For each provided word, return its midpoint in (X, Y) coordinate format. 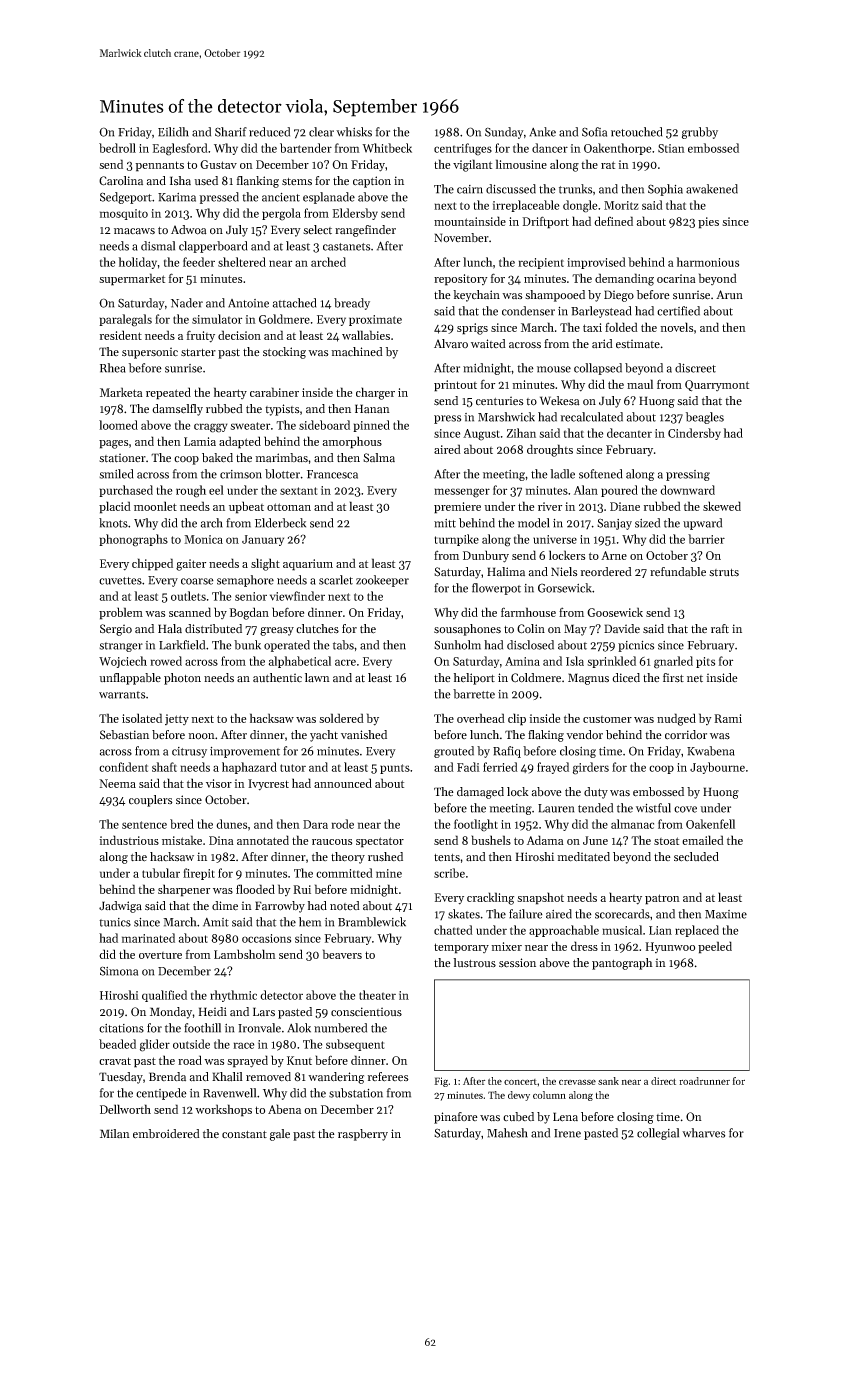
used (206, 181)
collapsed (598, 369)
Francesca (332, 474)
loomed (118, 425)
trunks (575, 189)
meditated (583, 857)
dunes (231, 824)
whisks (354, 132)
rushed (385, 857)
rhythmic (233, 996)
